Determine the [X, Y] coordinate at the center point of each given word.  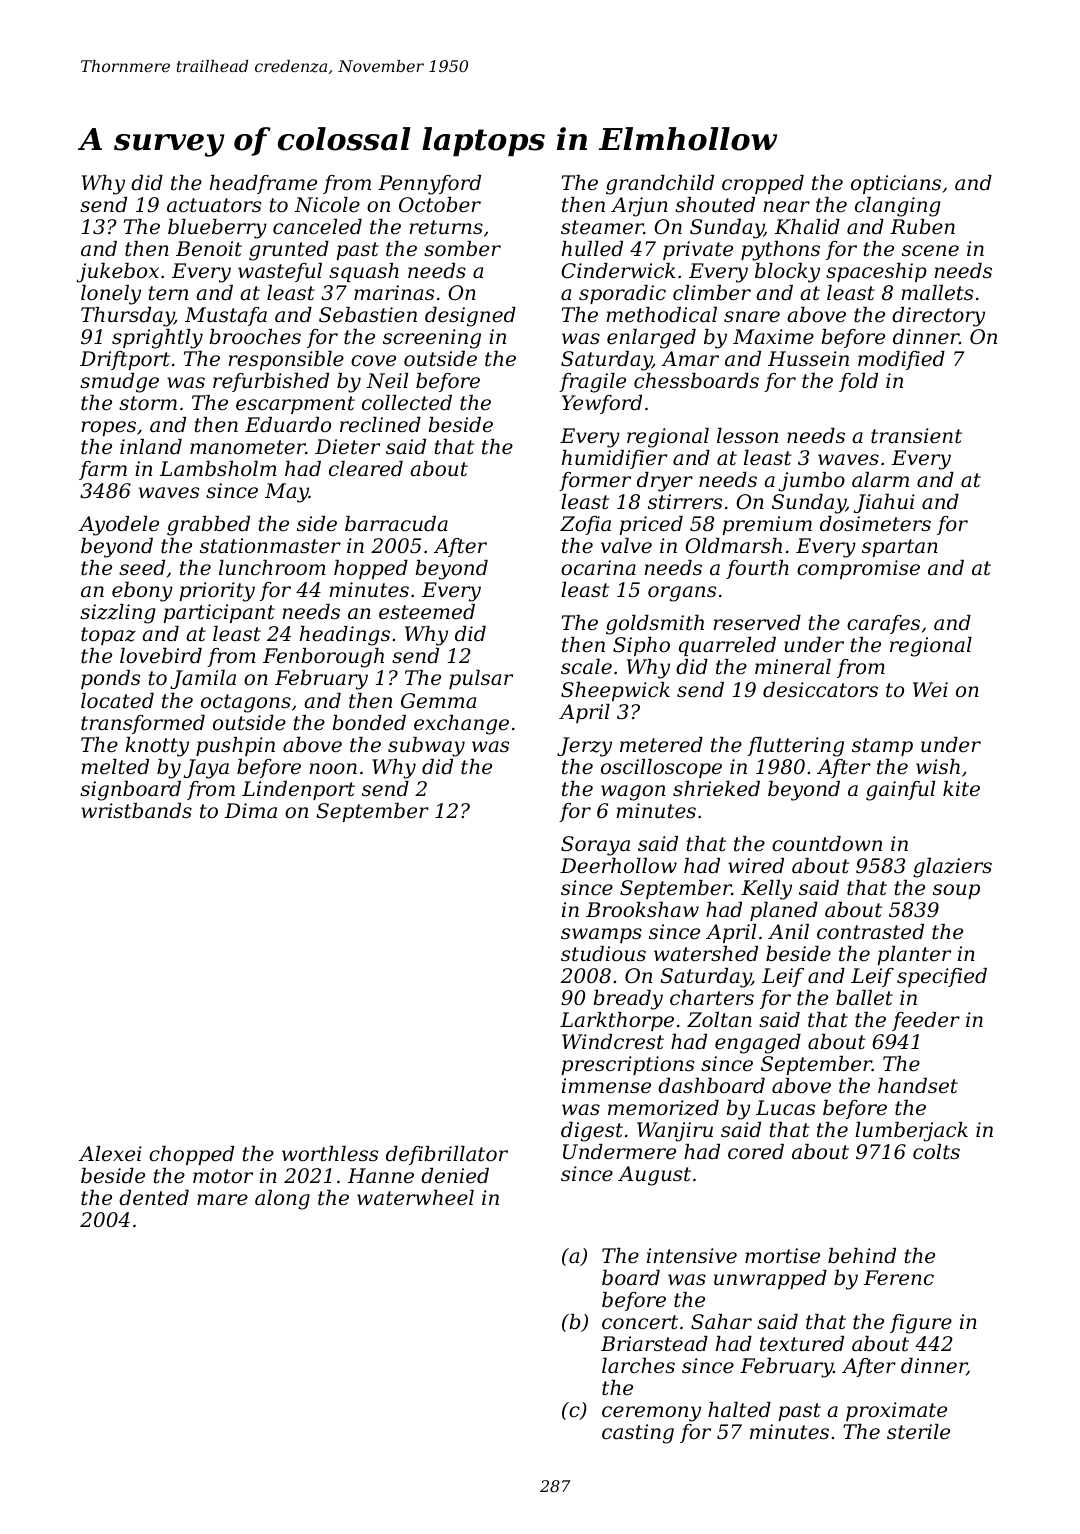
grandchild [660, 185]
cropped [763, 184]
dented [154, 1198]
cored [756, 1152]
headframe [263, 184]
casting [638, 1434]
